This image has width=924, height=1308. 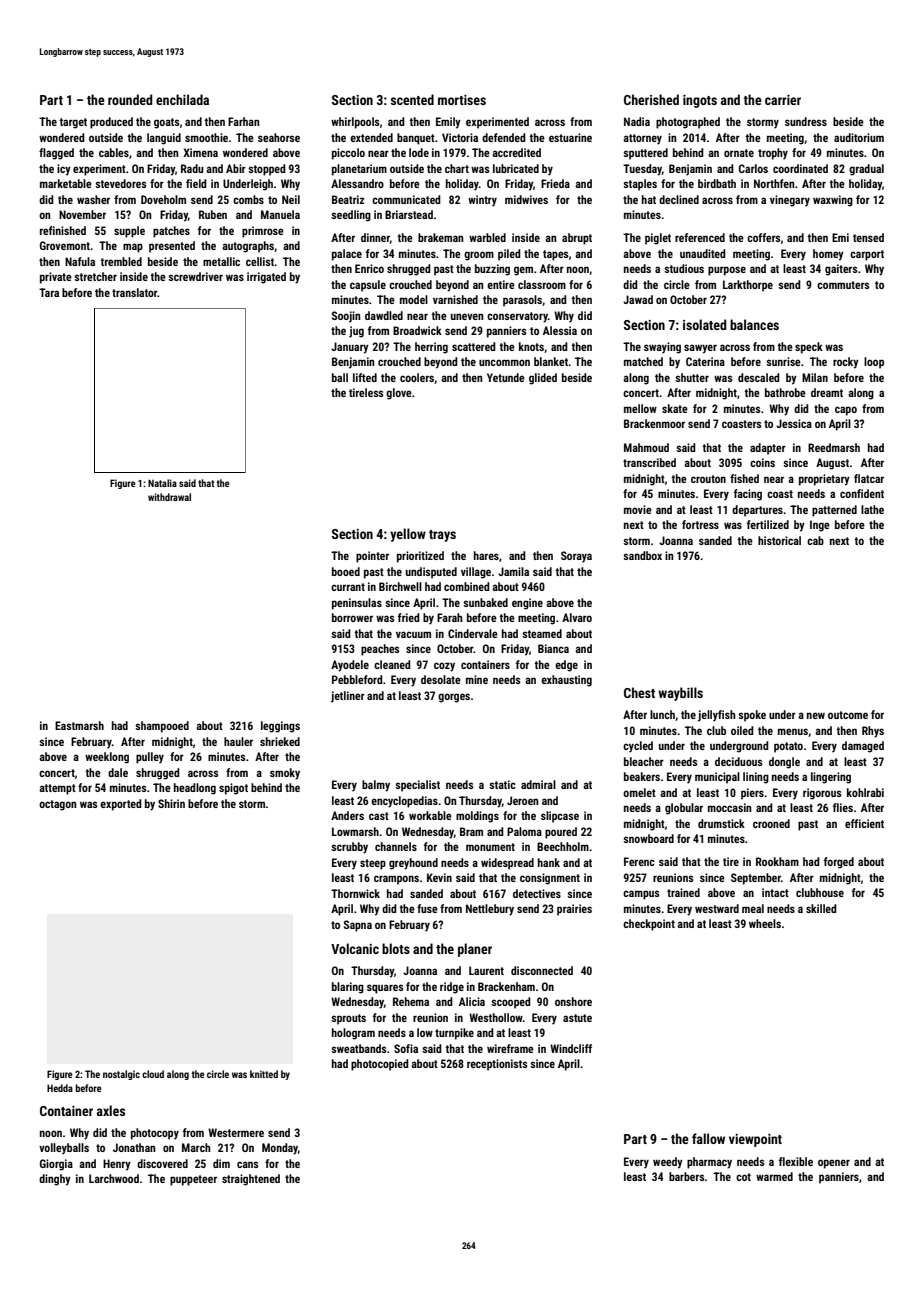 I want to click on glided, so click(x=543, y=379).
